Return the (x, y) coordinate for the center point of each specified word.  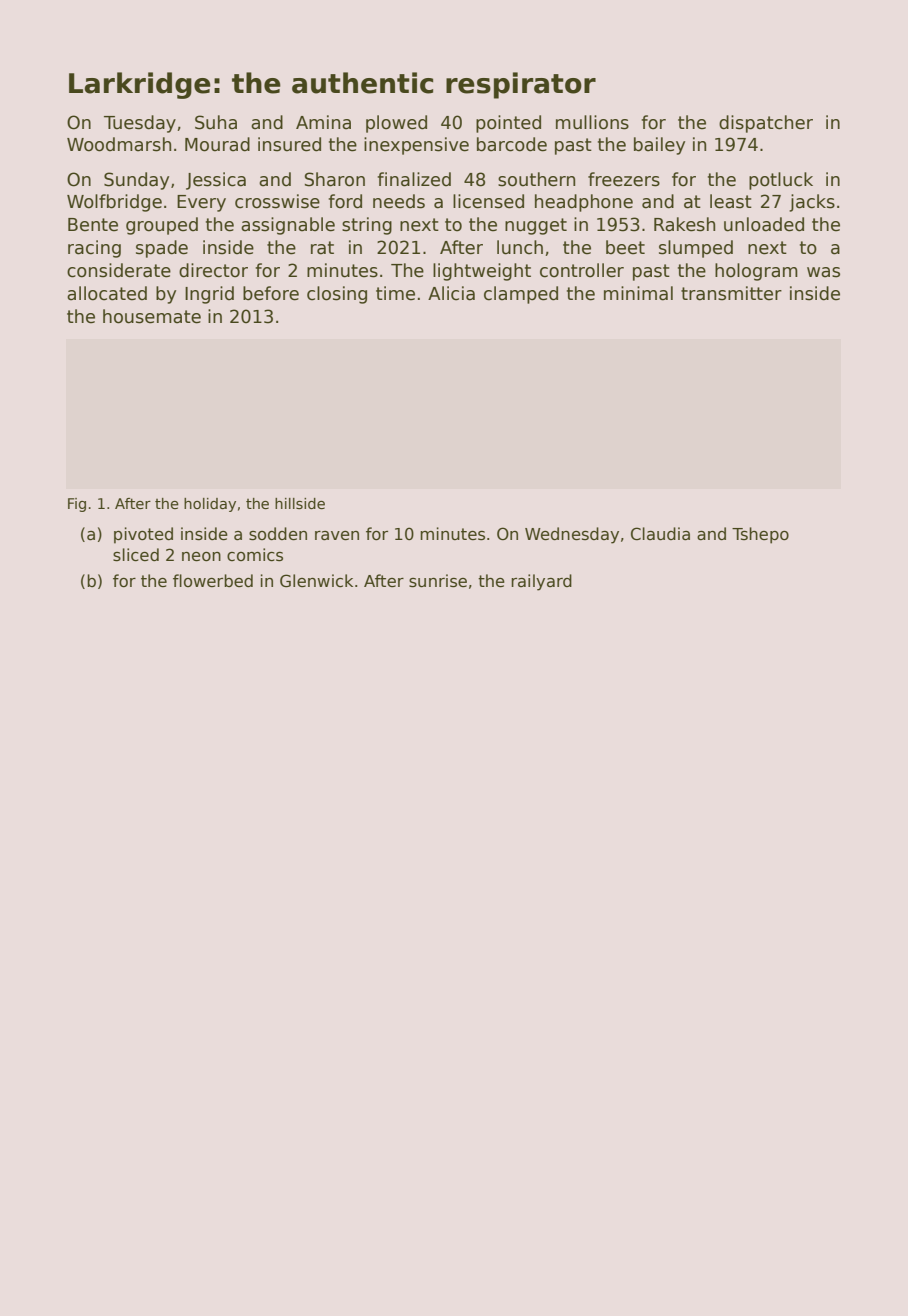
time (395, 293)
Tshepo (760, 535)
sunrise (438, 581)
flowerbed (213, 580)
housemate (152, 316)
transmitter (731, 293)
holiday (210, 505)
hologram (756, 272)
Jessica (216, 181)
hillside (300, 503)
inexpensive (416, 146)
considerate (119, 270)
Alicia (451, 293)
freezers (624, 179)
